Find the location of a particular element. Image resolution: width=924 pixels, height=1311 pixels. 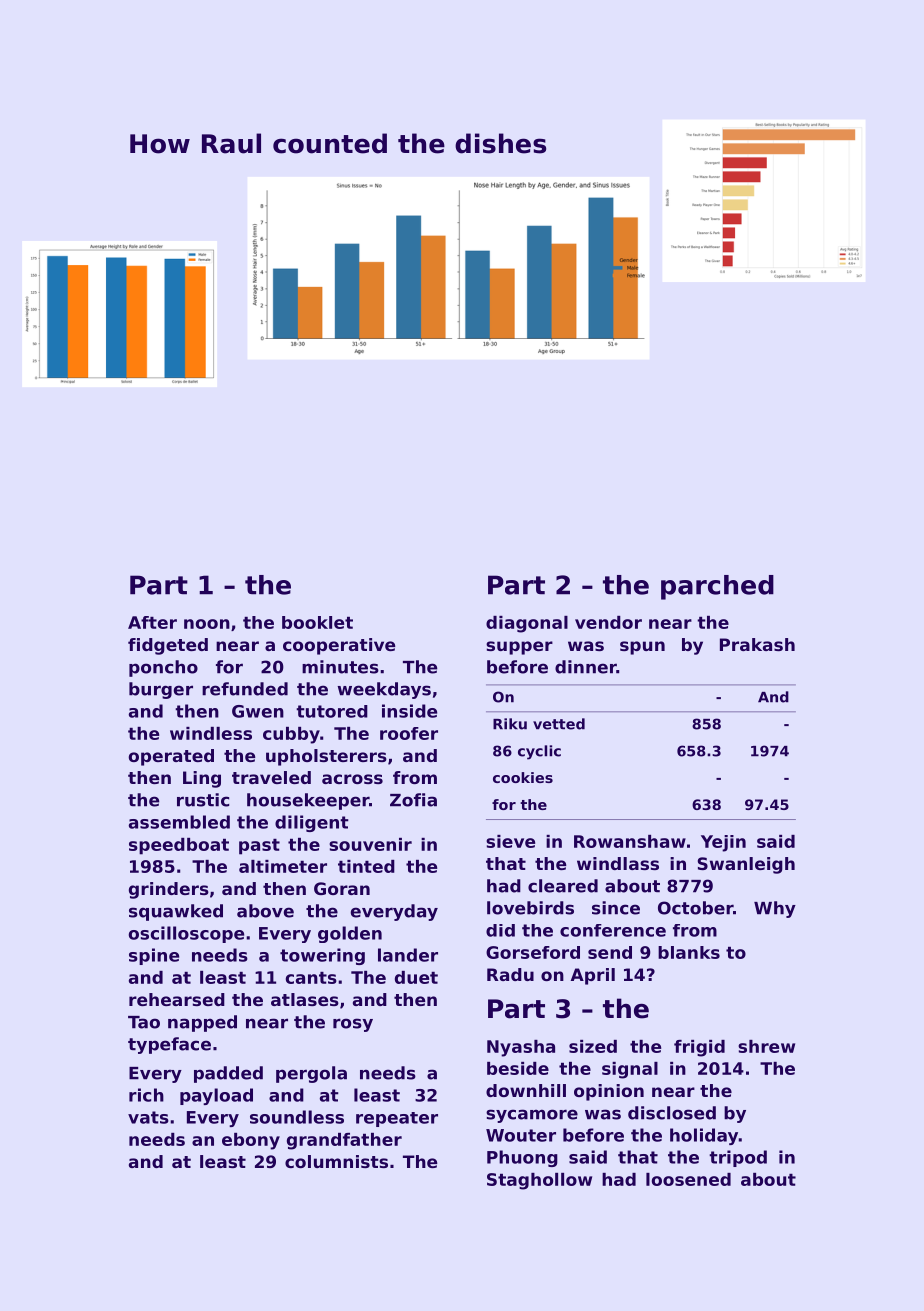

tripod is located at coordinates (738, 1158).
